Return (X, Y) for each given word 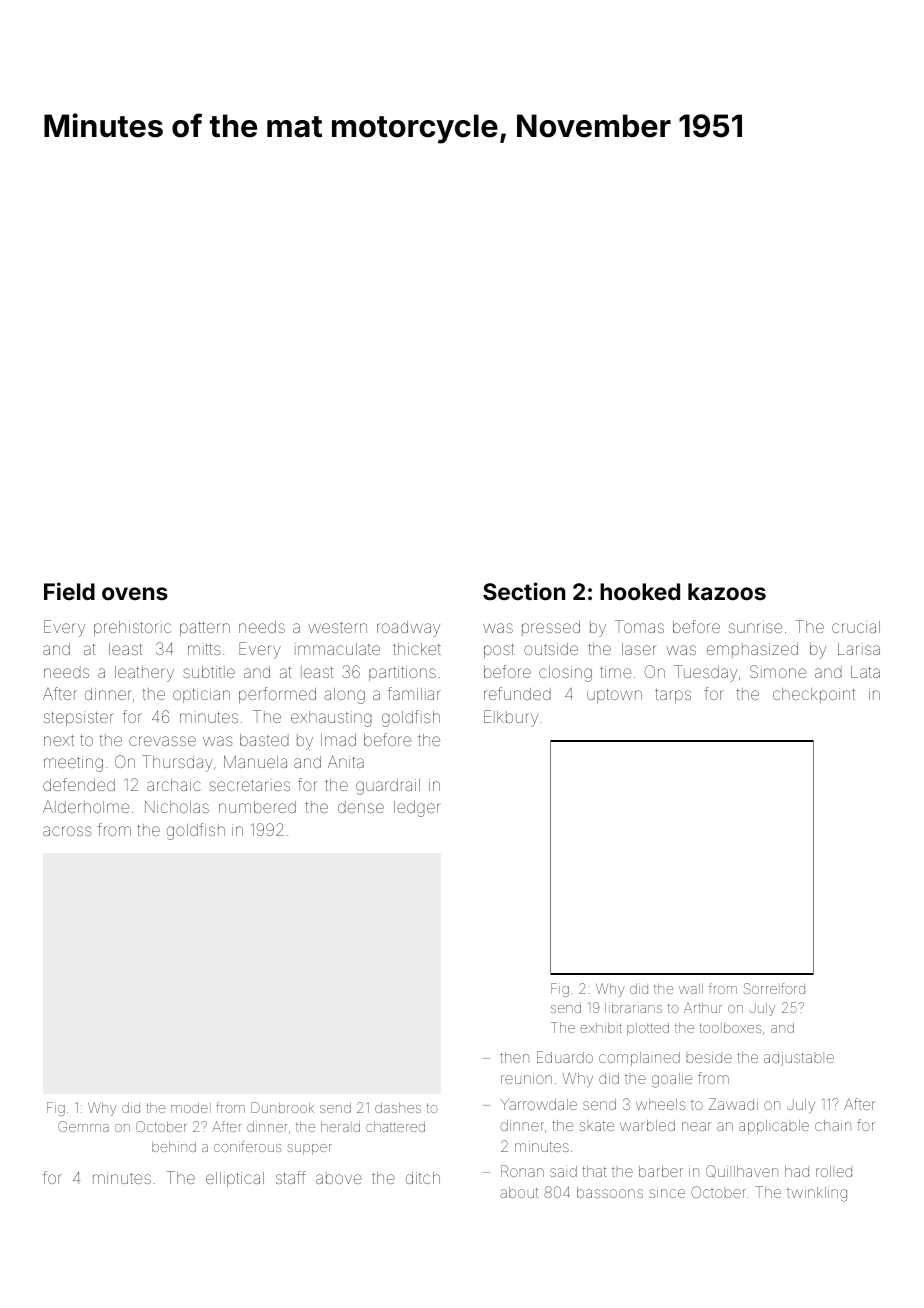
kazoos (727, 591)
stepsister (79, 718)
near (696, 1126)
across (67, 831)
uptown (614, 696)
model (191, 1108)
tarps (673, 696)
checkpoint (814, 695)
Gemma (83, 1126)
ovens (135, 593)
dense (361, 807)
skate (596, 1126)
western (337, 627)
